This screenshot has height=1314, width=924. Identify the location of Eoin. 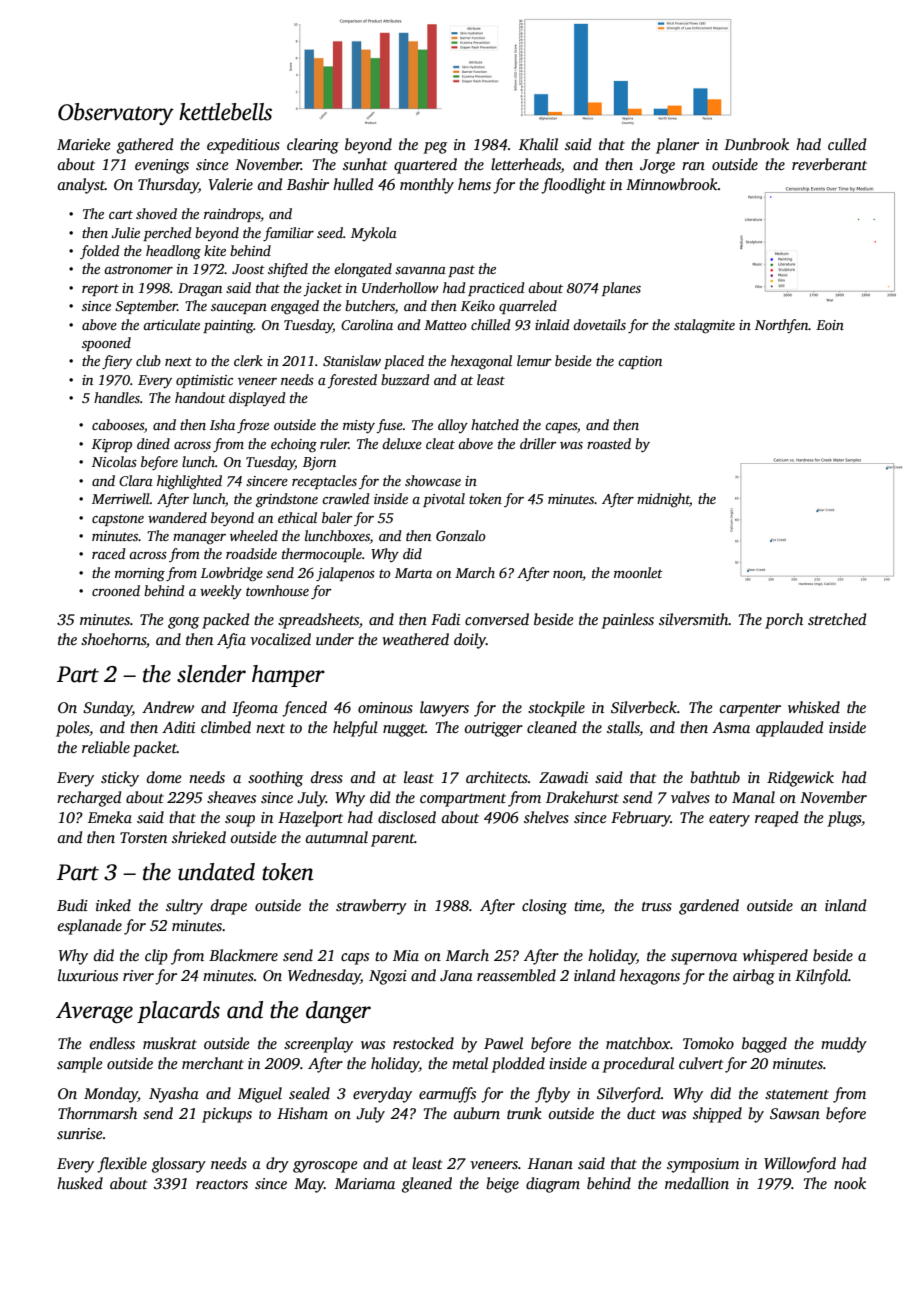
(830, 325).
